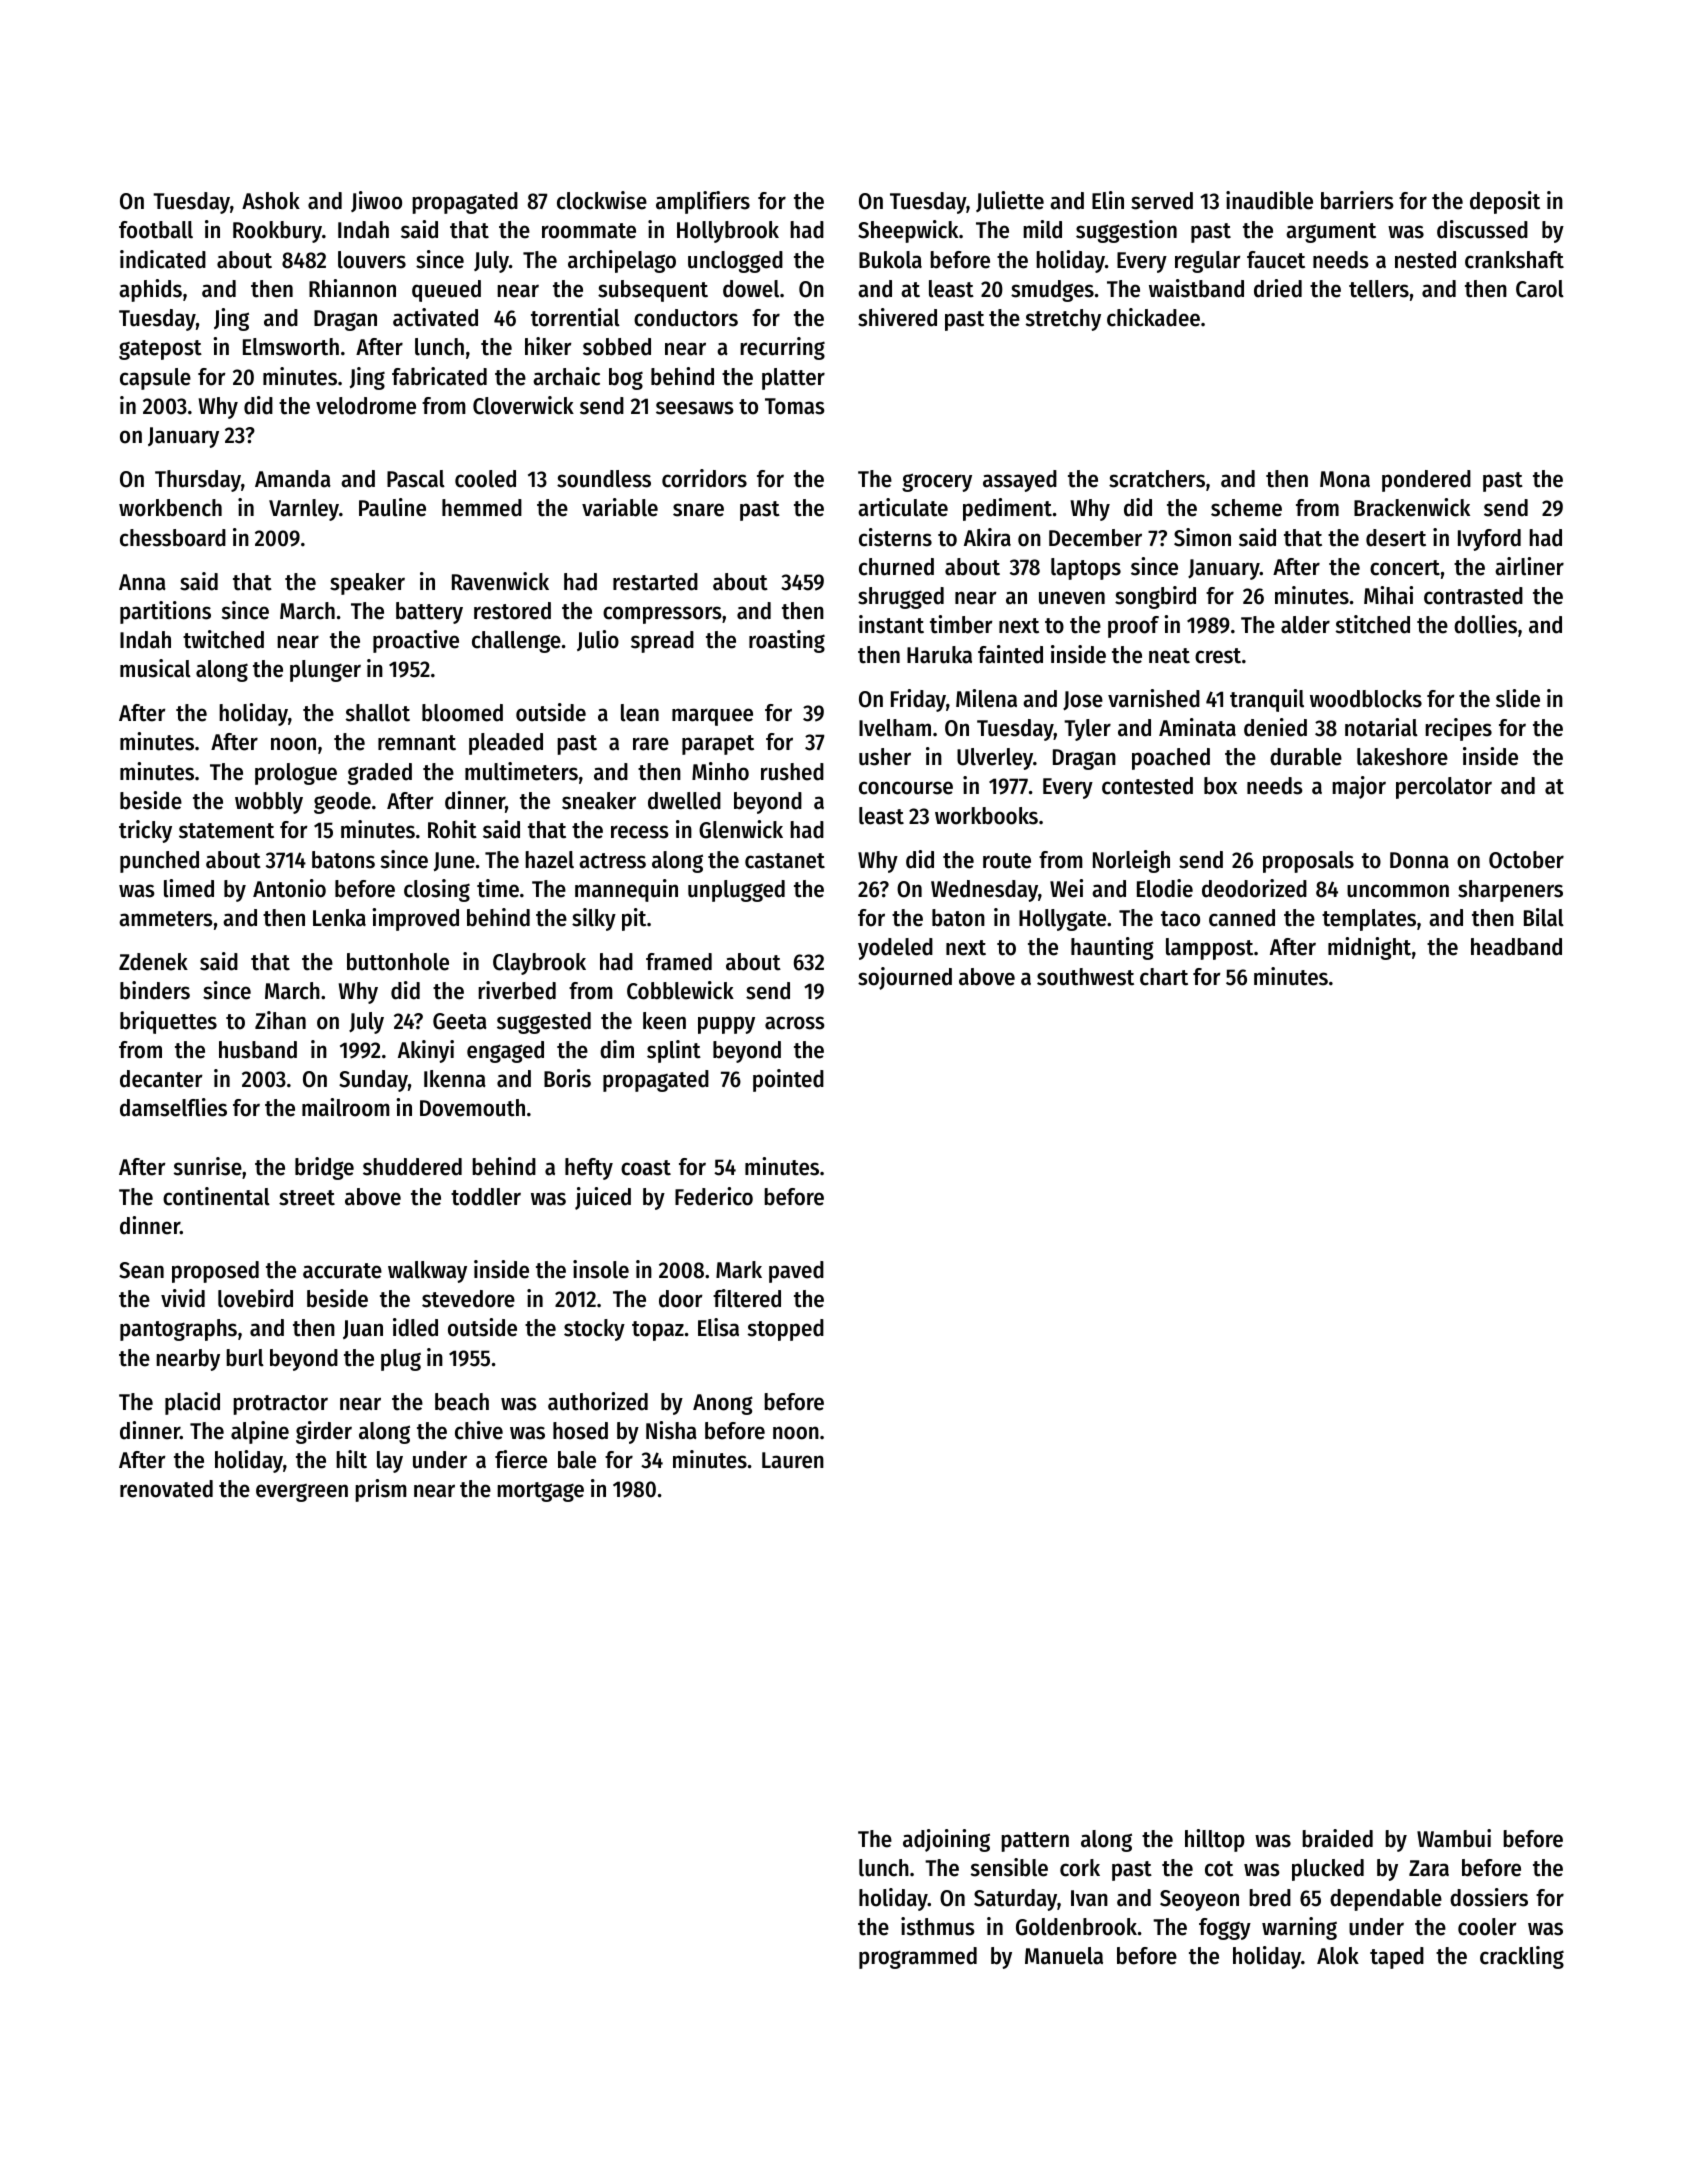 The height and width of the screenshot is (2178, 1683). Describe the element at coordinates (271, 201) in the screenshot. I see `Ashok` at that location.
